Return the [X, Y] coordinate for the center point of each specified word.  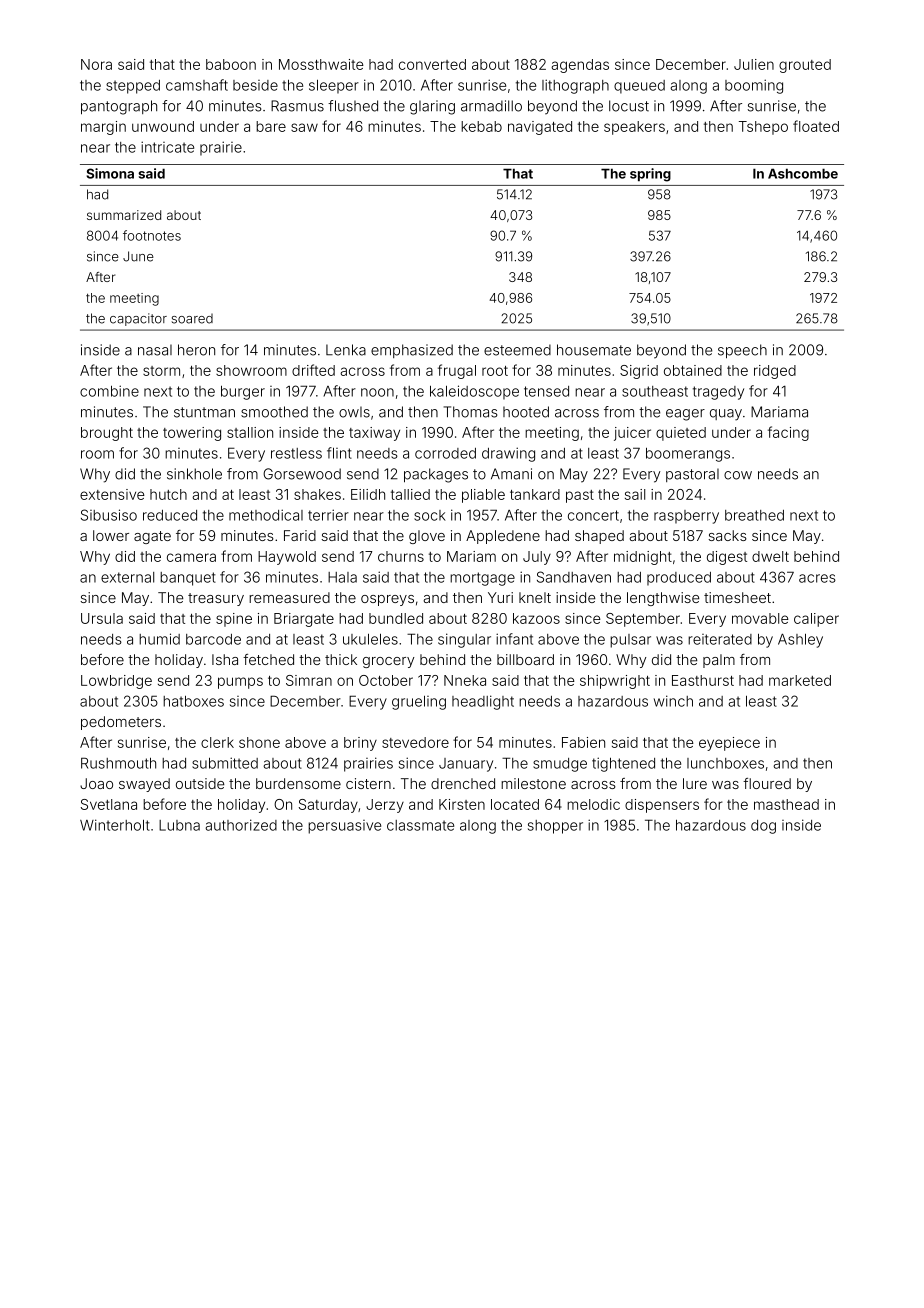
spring [650, 175]
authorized [241, 825]
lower [111, 535]
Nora [96, 64]
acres [817, 578]
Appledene [503, 537]
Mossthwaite [321, 64]
